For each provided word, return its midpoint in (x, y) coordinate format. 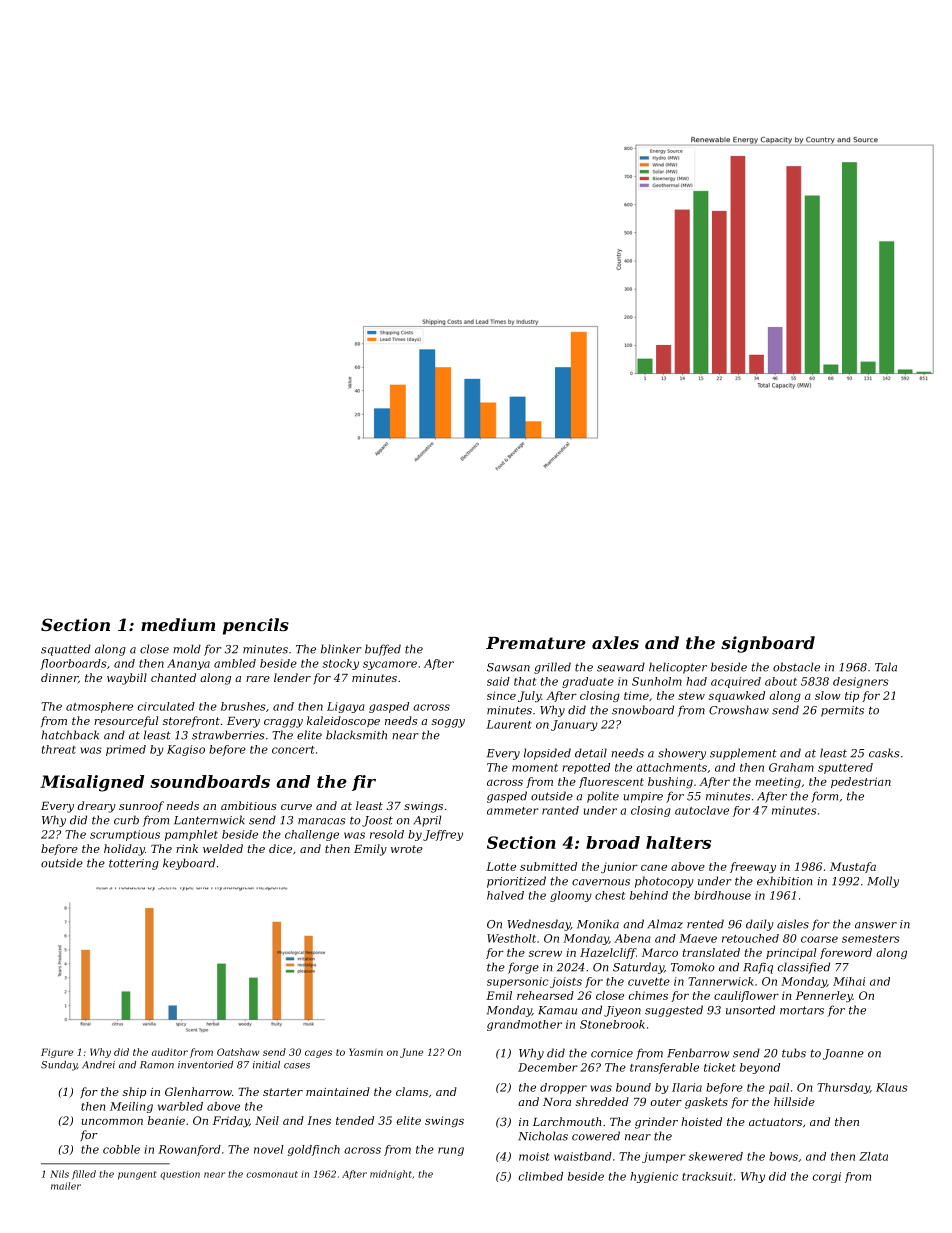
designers (861, 682)
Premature (536, 643)
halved (505, 895)
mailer (66, 1186)
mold (187, 649)
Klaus (892, 1087)
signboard (768, 644)
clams (412, 1091)
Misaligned (92, 783)
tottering (134, 864)
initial (266, 1065)
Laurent (509, 724)
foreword (846, 953)
